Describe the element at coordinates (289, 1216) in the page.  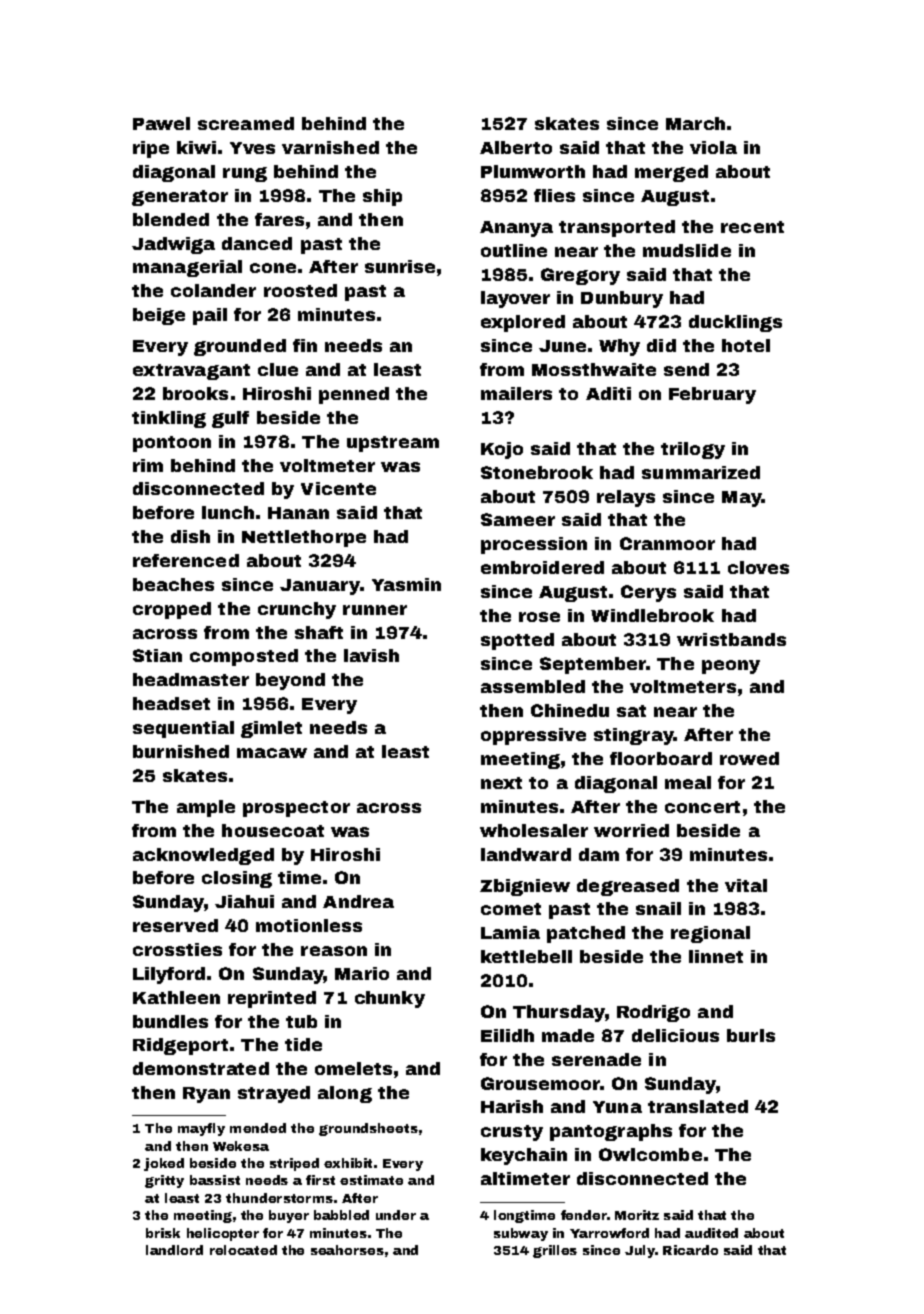
I see `buyer` at that location.
